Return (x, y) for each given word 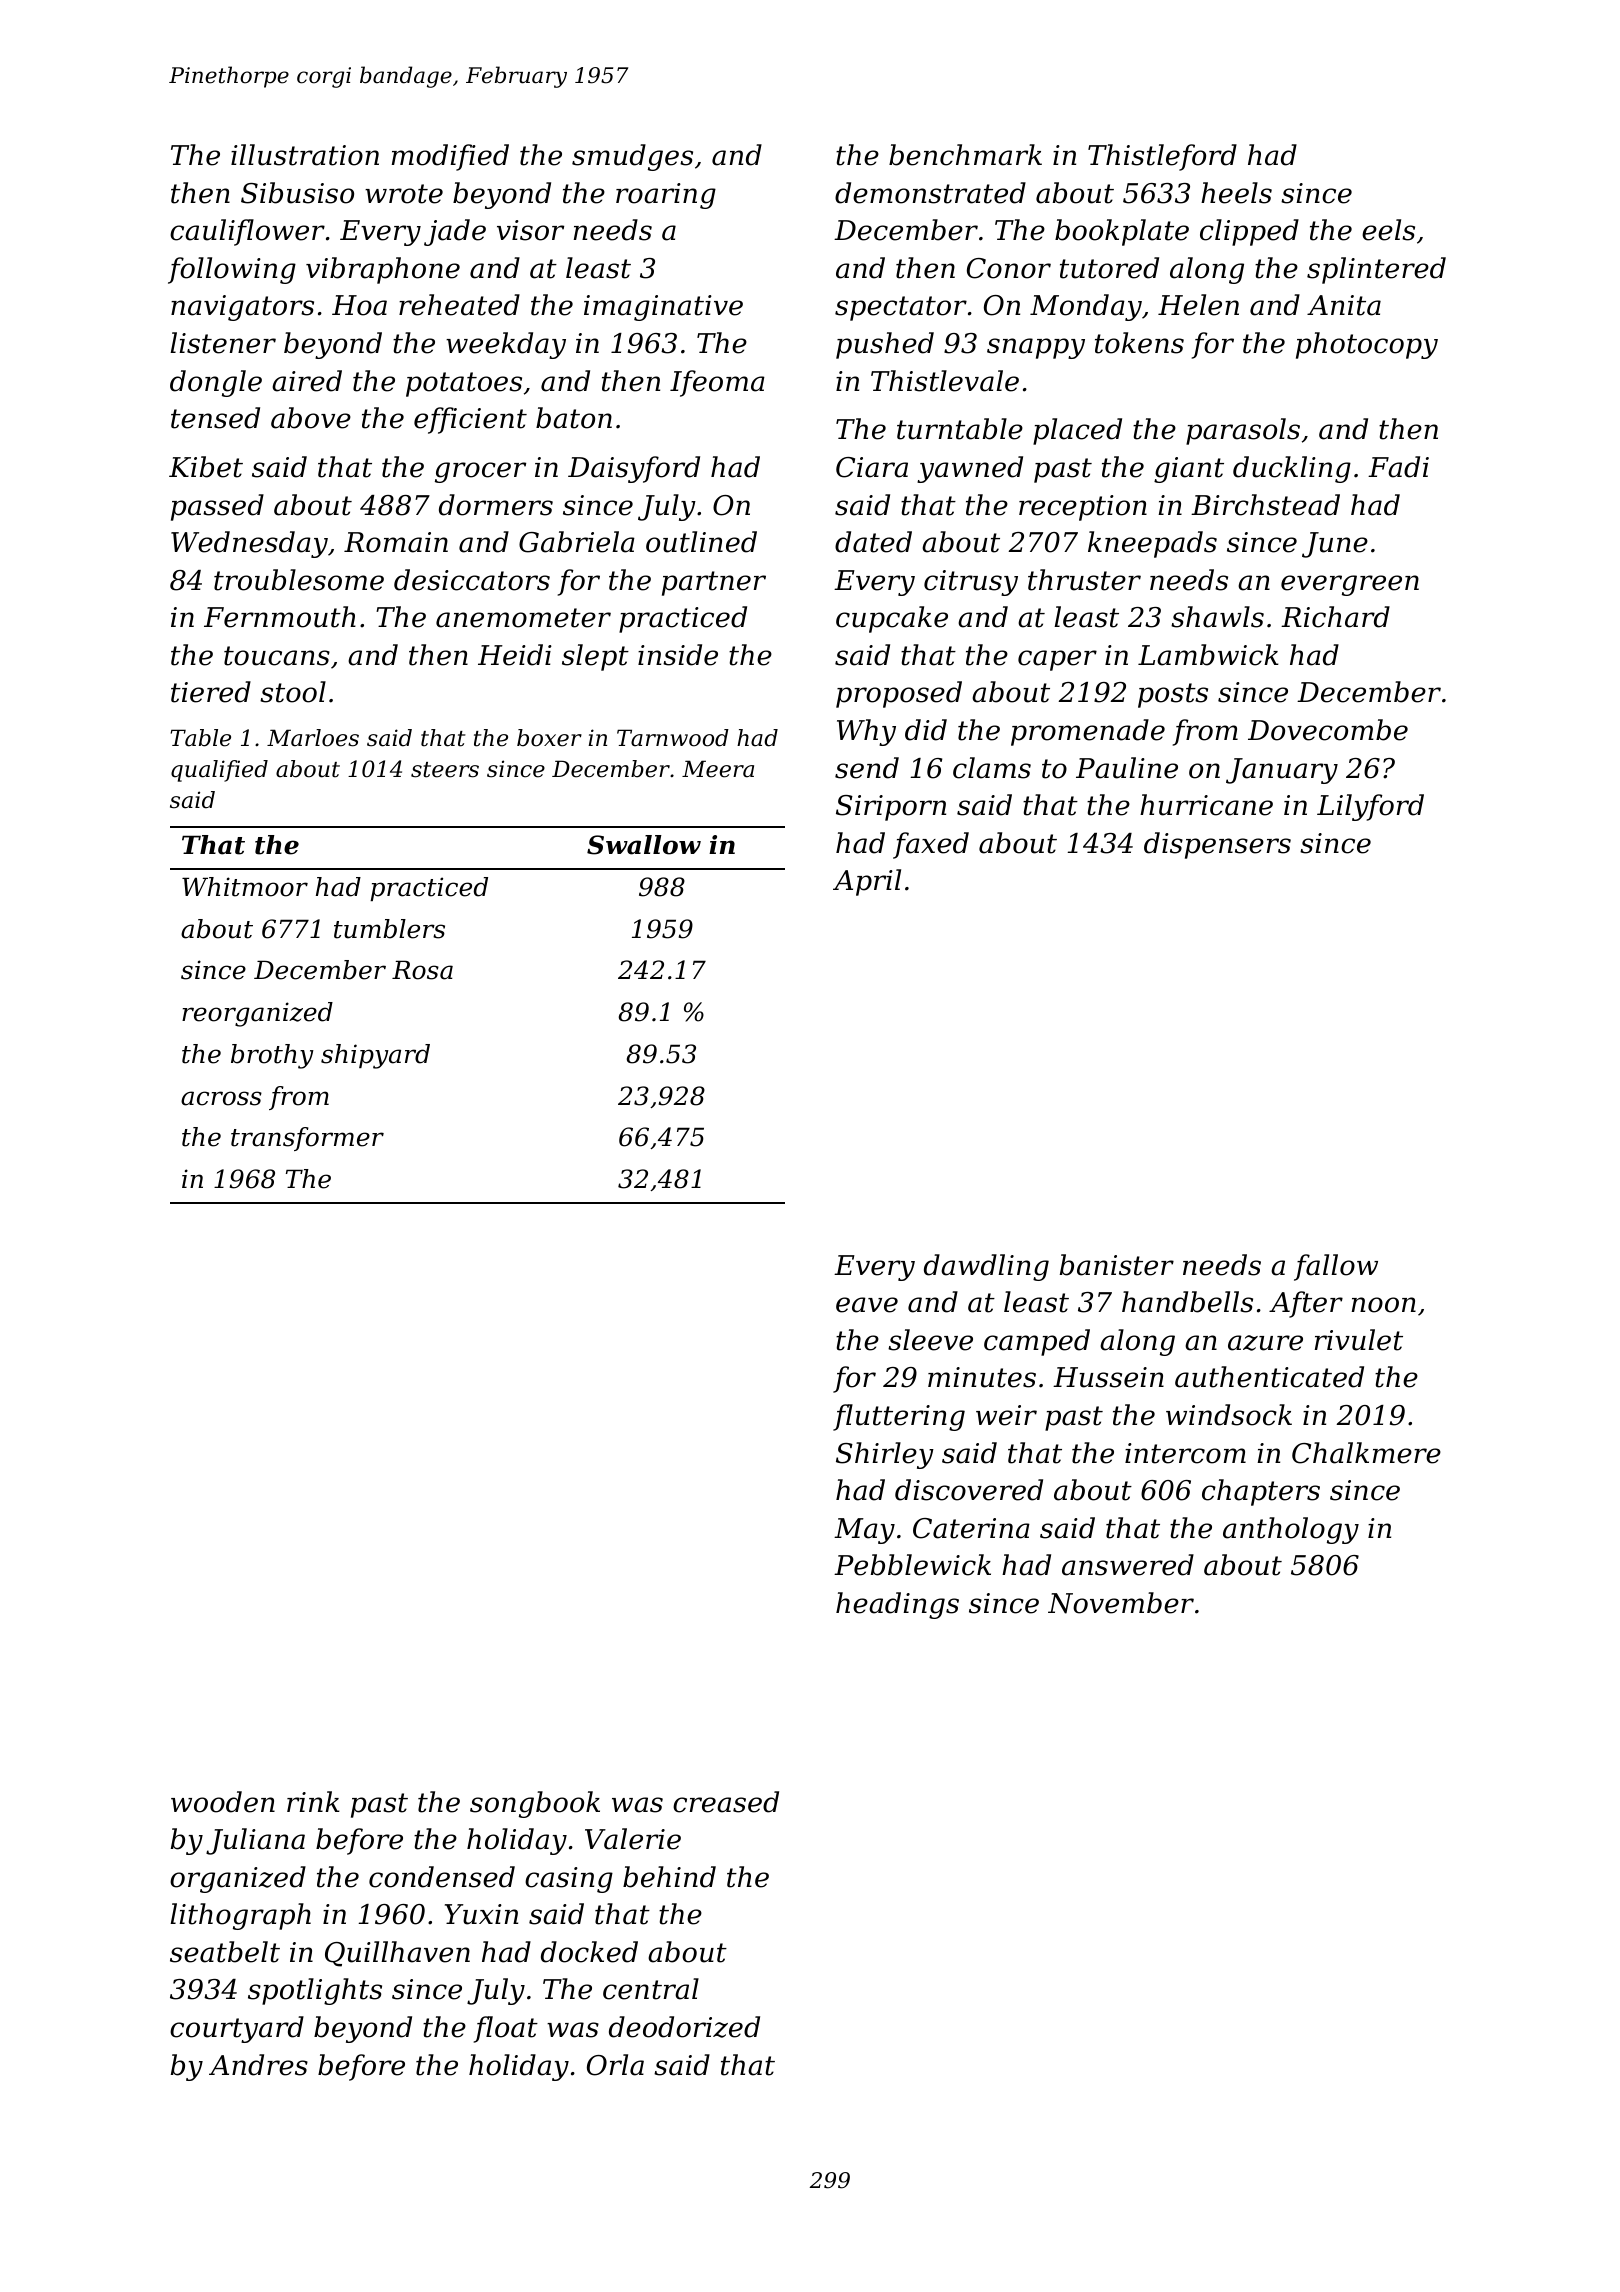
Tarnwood (673, 738)
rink (313, 1801)
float (506, 2029)
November (1121, 1603)
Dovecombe (1328, 730)
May (864, 1531)
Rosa (422, 970)
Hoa (359, 305)
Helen (1198, 305)
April (867, 882)
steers (445, 770)
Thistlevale (945, 381)
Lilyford (1370, 807)
